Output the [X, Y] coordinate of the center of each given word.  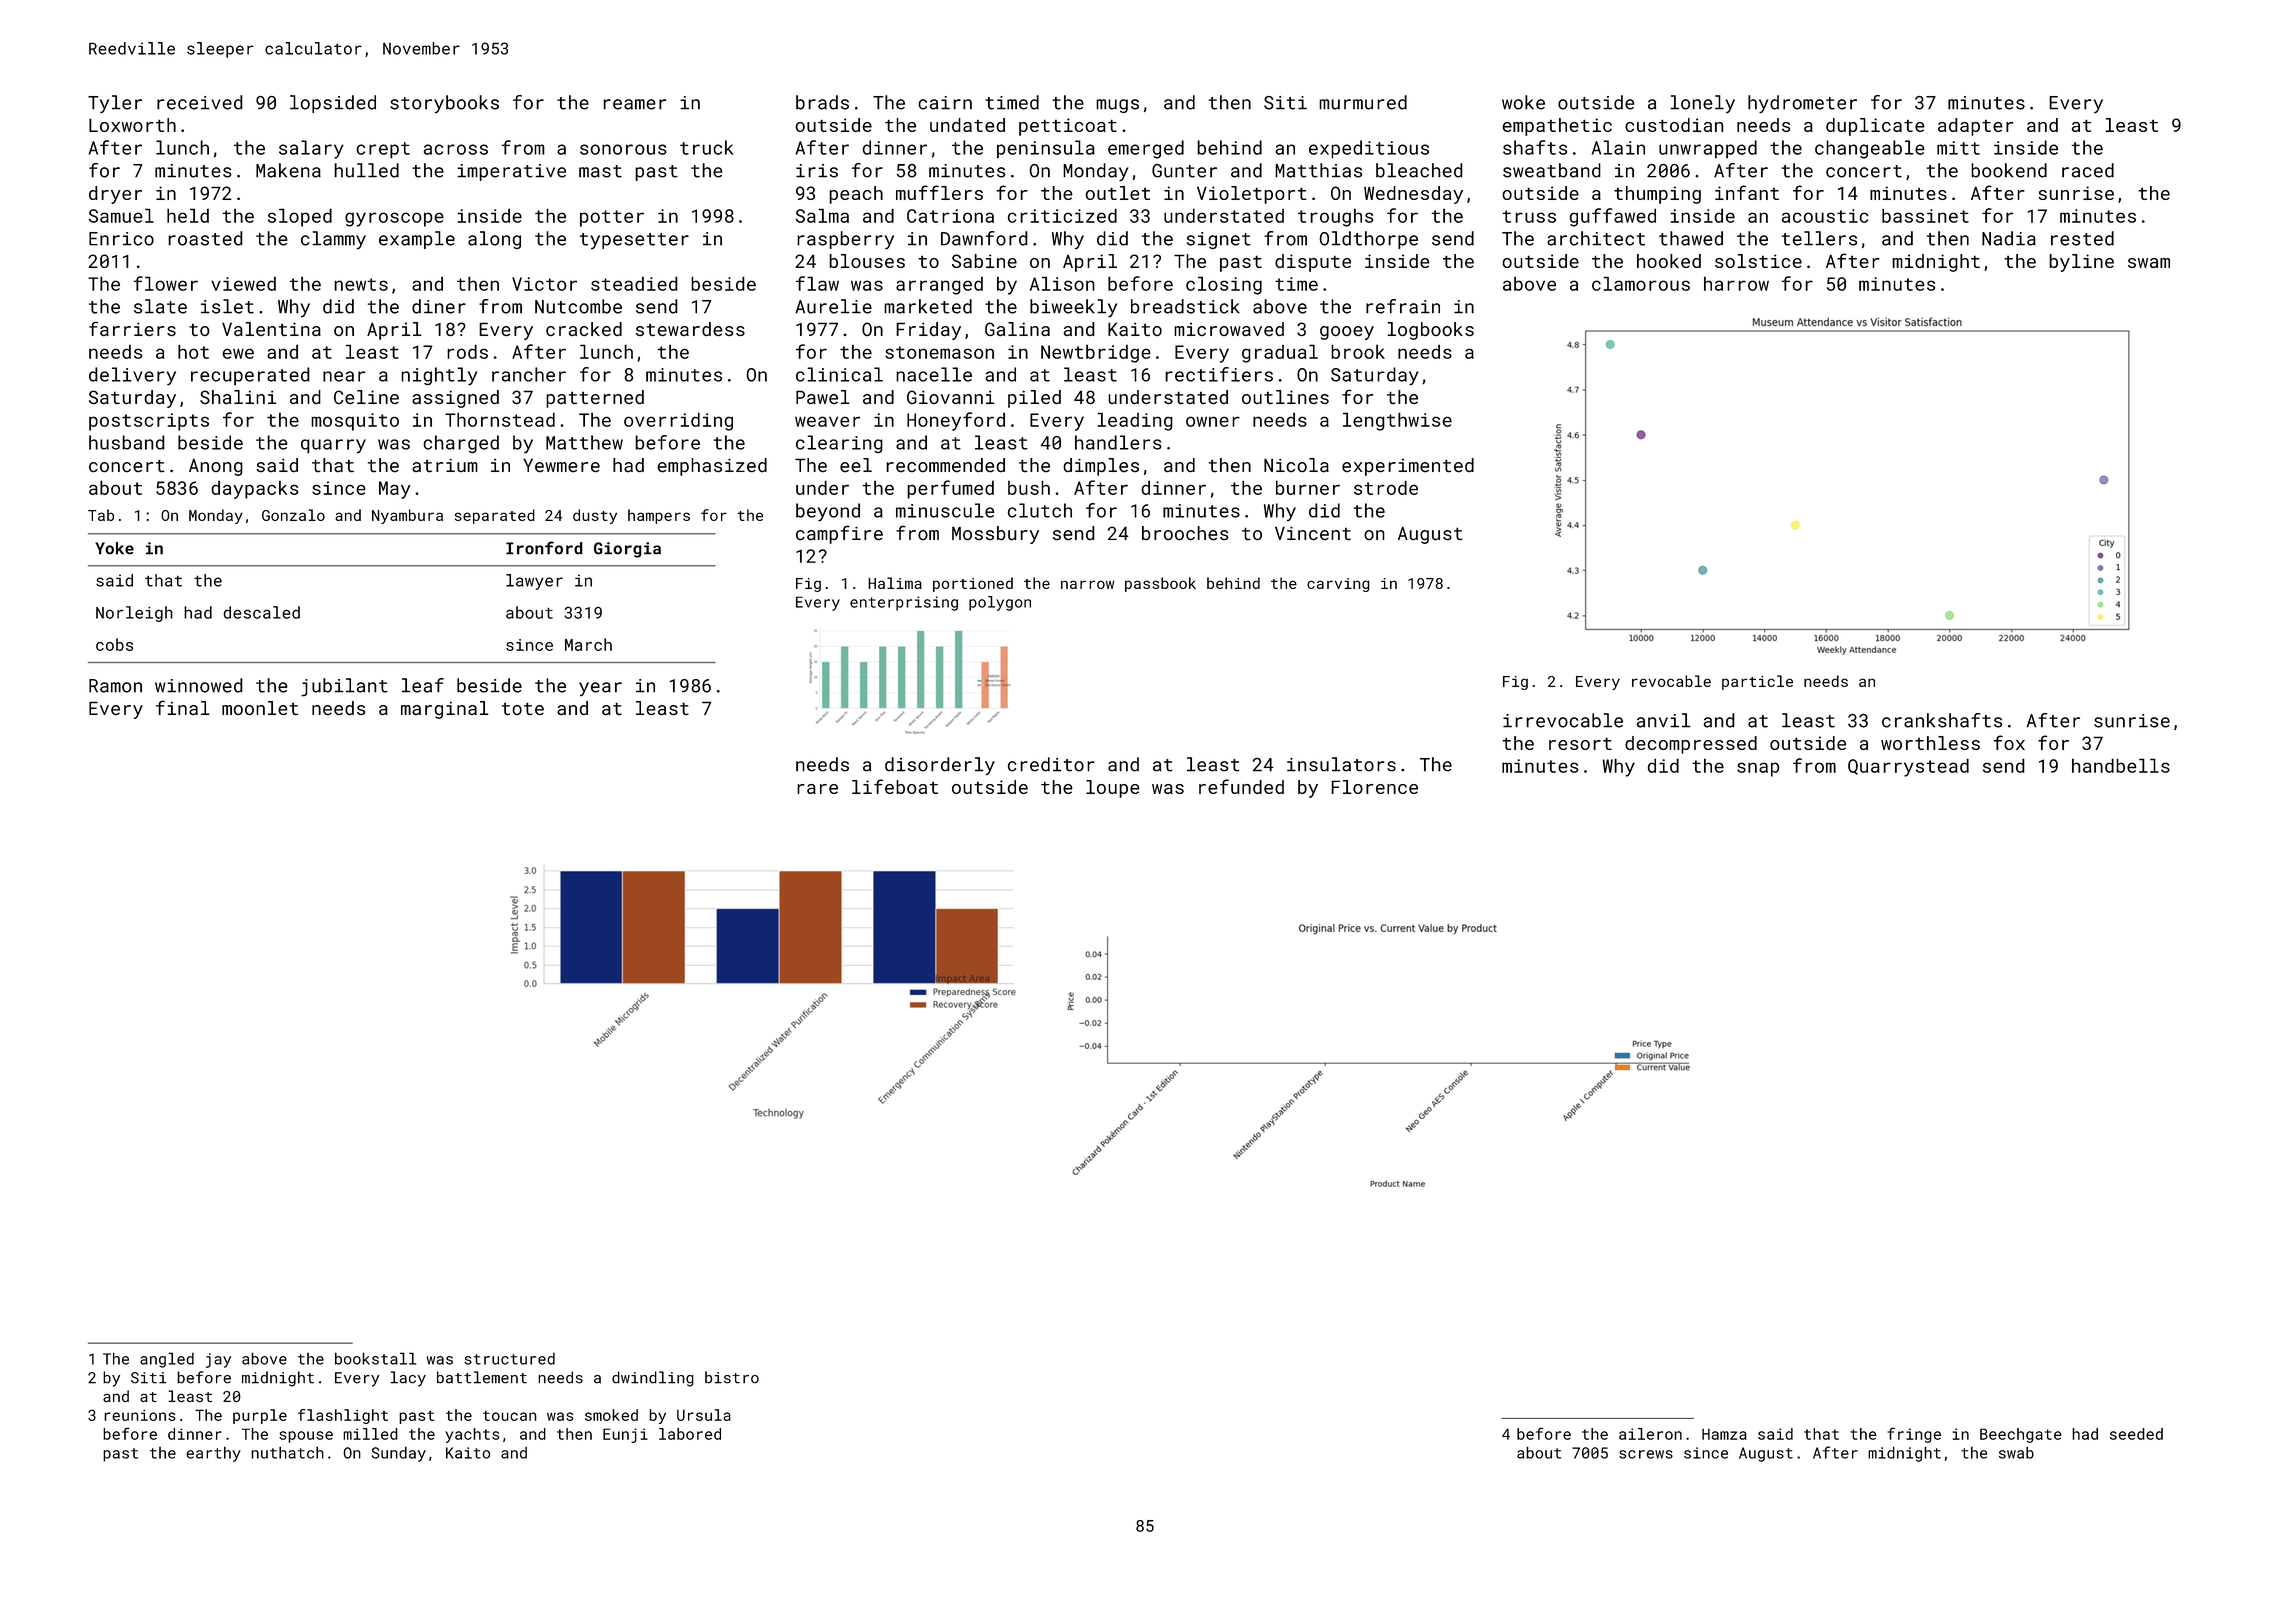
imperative [511, 172]
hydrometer [1802, 104]
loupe [1113, 789]
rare [817, 789]
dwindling [653, 1379]
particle [1757, 682]
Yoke [114, 548]
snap [1758, 769]
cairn [945, 103]
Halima [895, 583]
